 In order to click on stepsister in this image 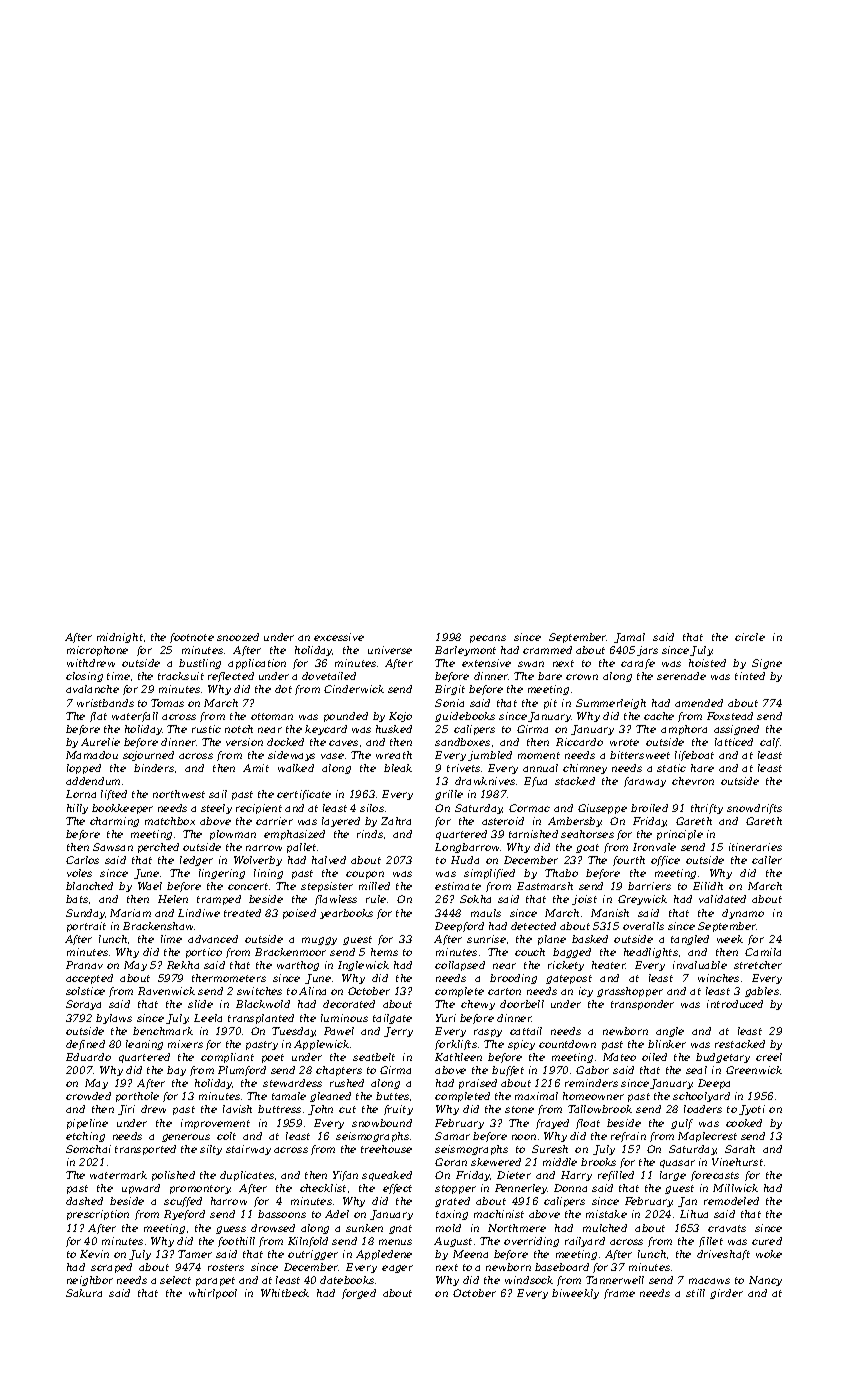, I will do `click(327, 887)`.
